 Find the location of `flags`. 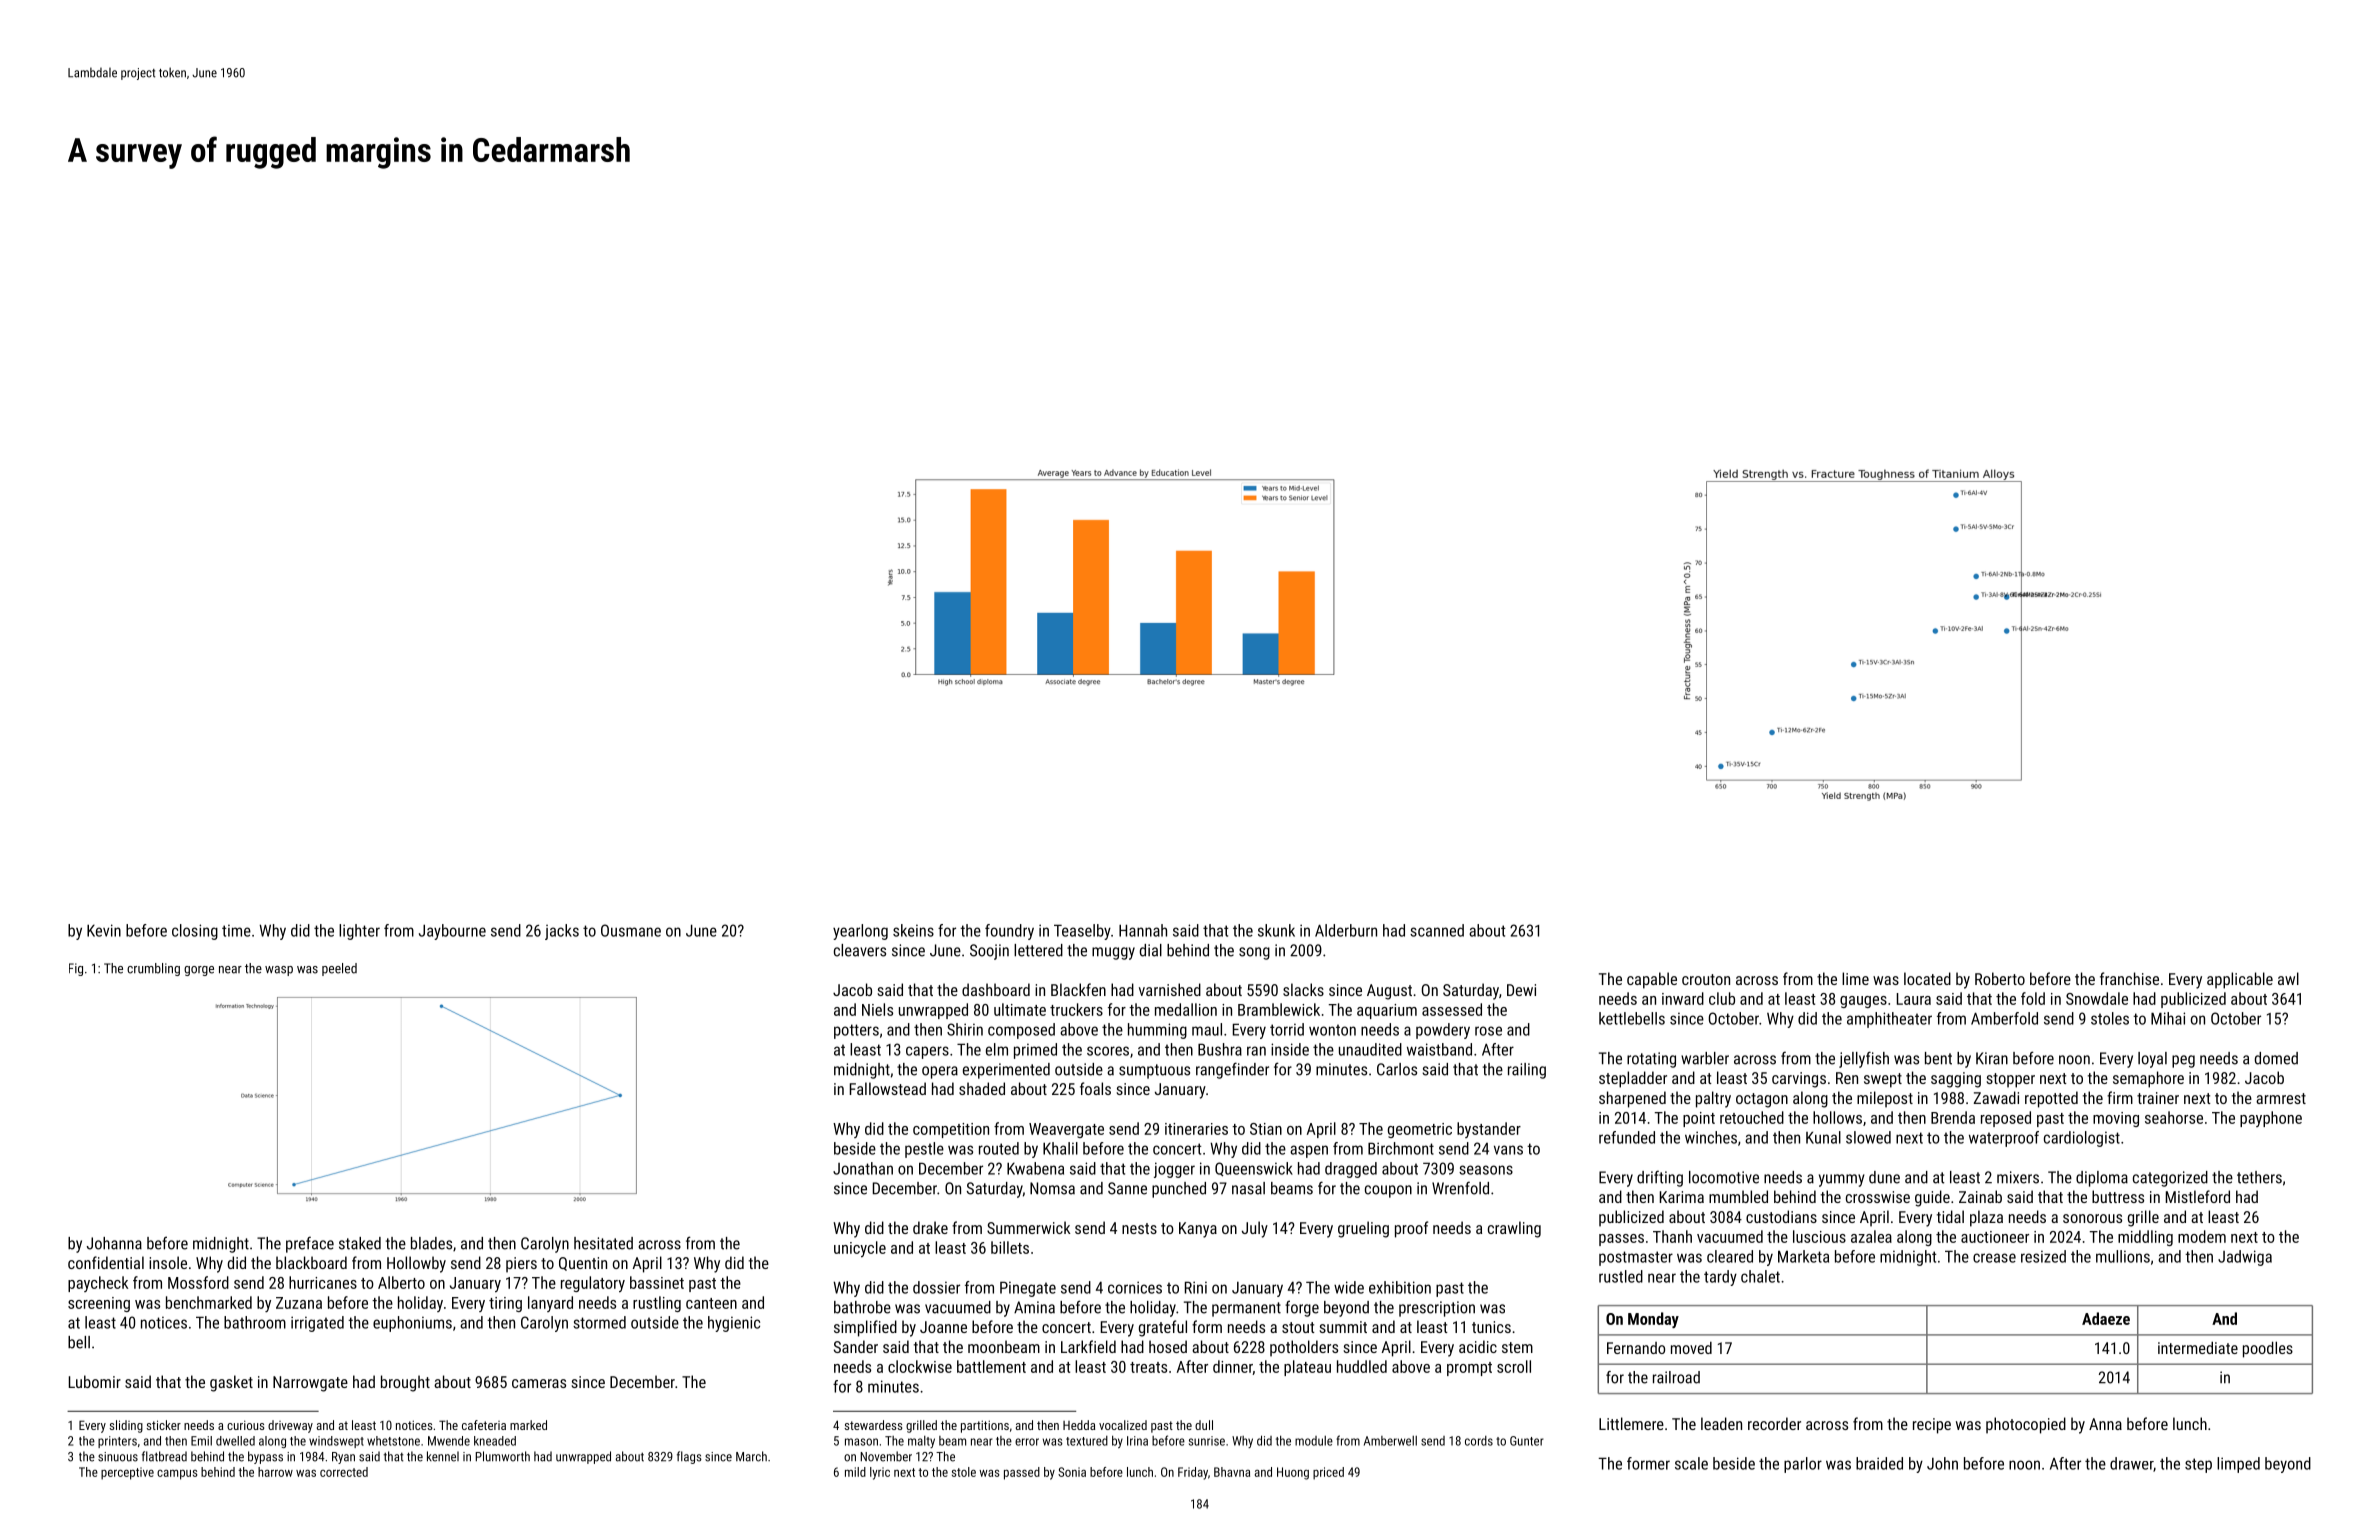

flags is located at coordinates (689, 1457).
